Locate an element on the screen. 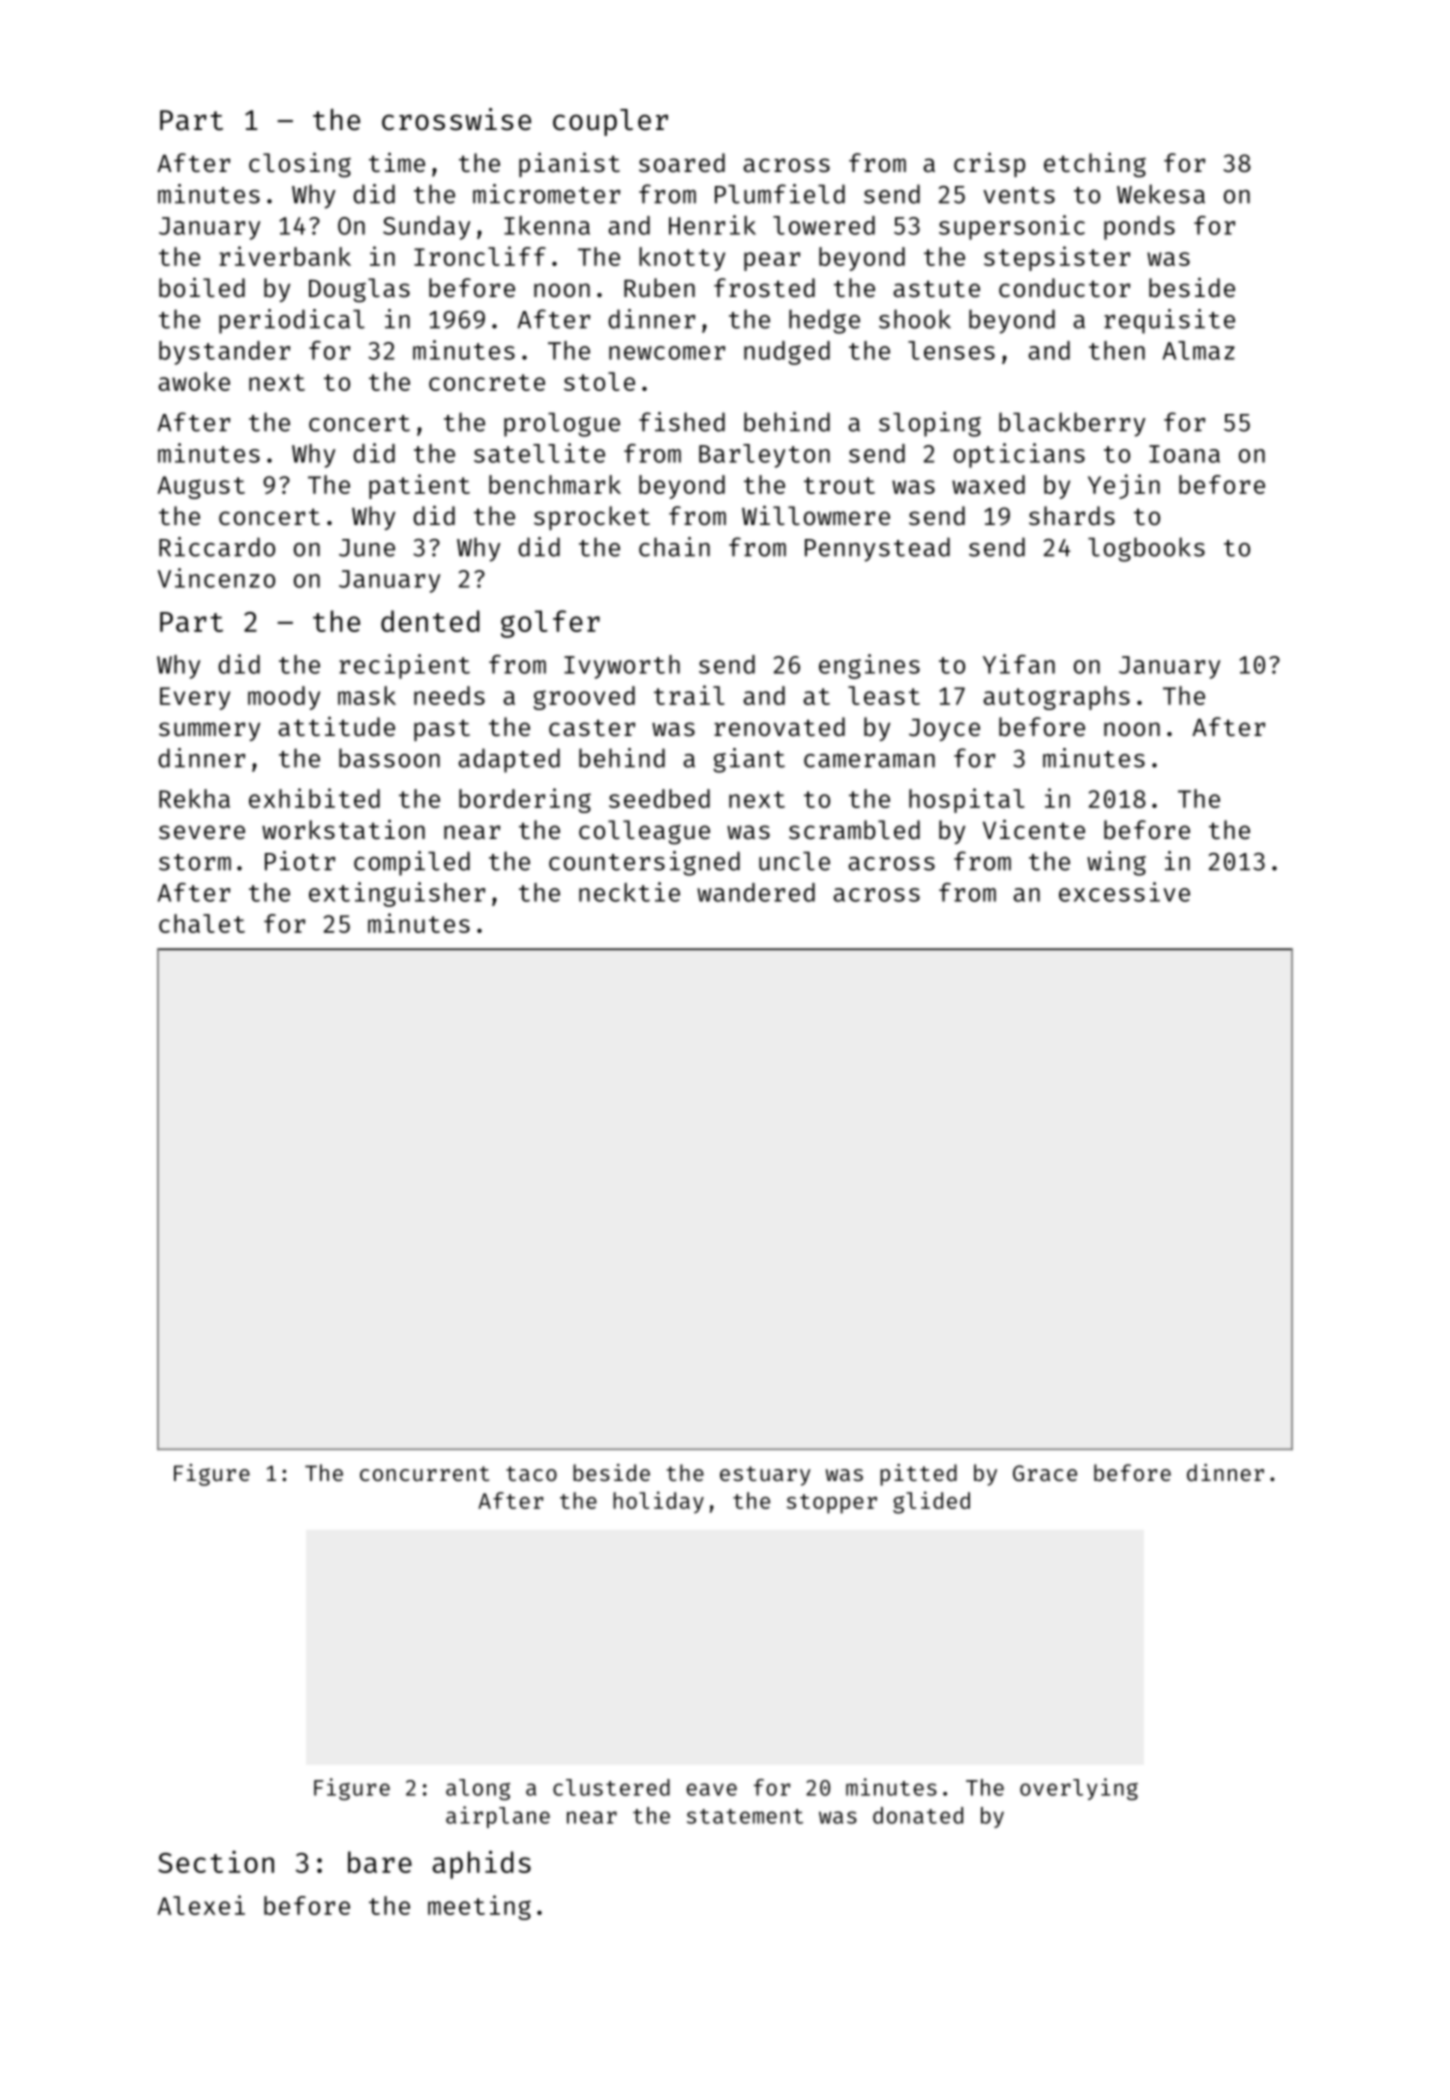  overlying is located at coordinates (1079, 1789).
